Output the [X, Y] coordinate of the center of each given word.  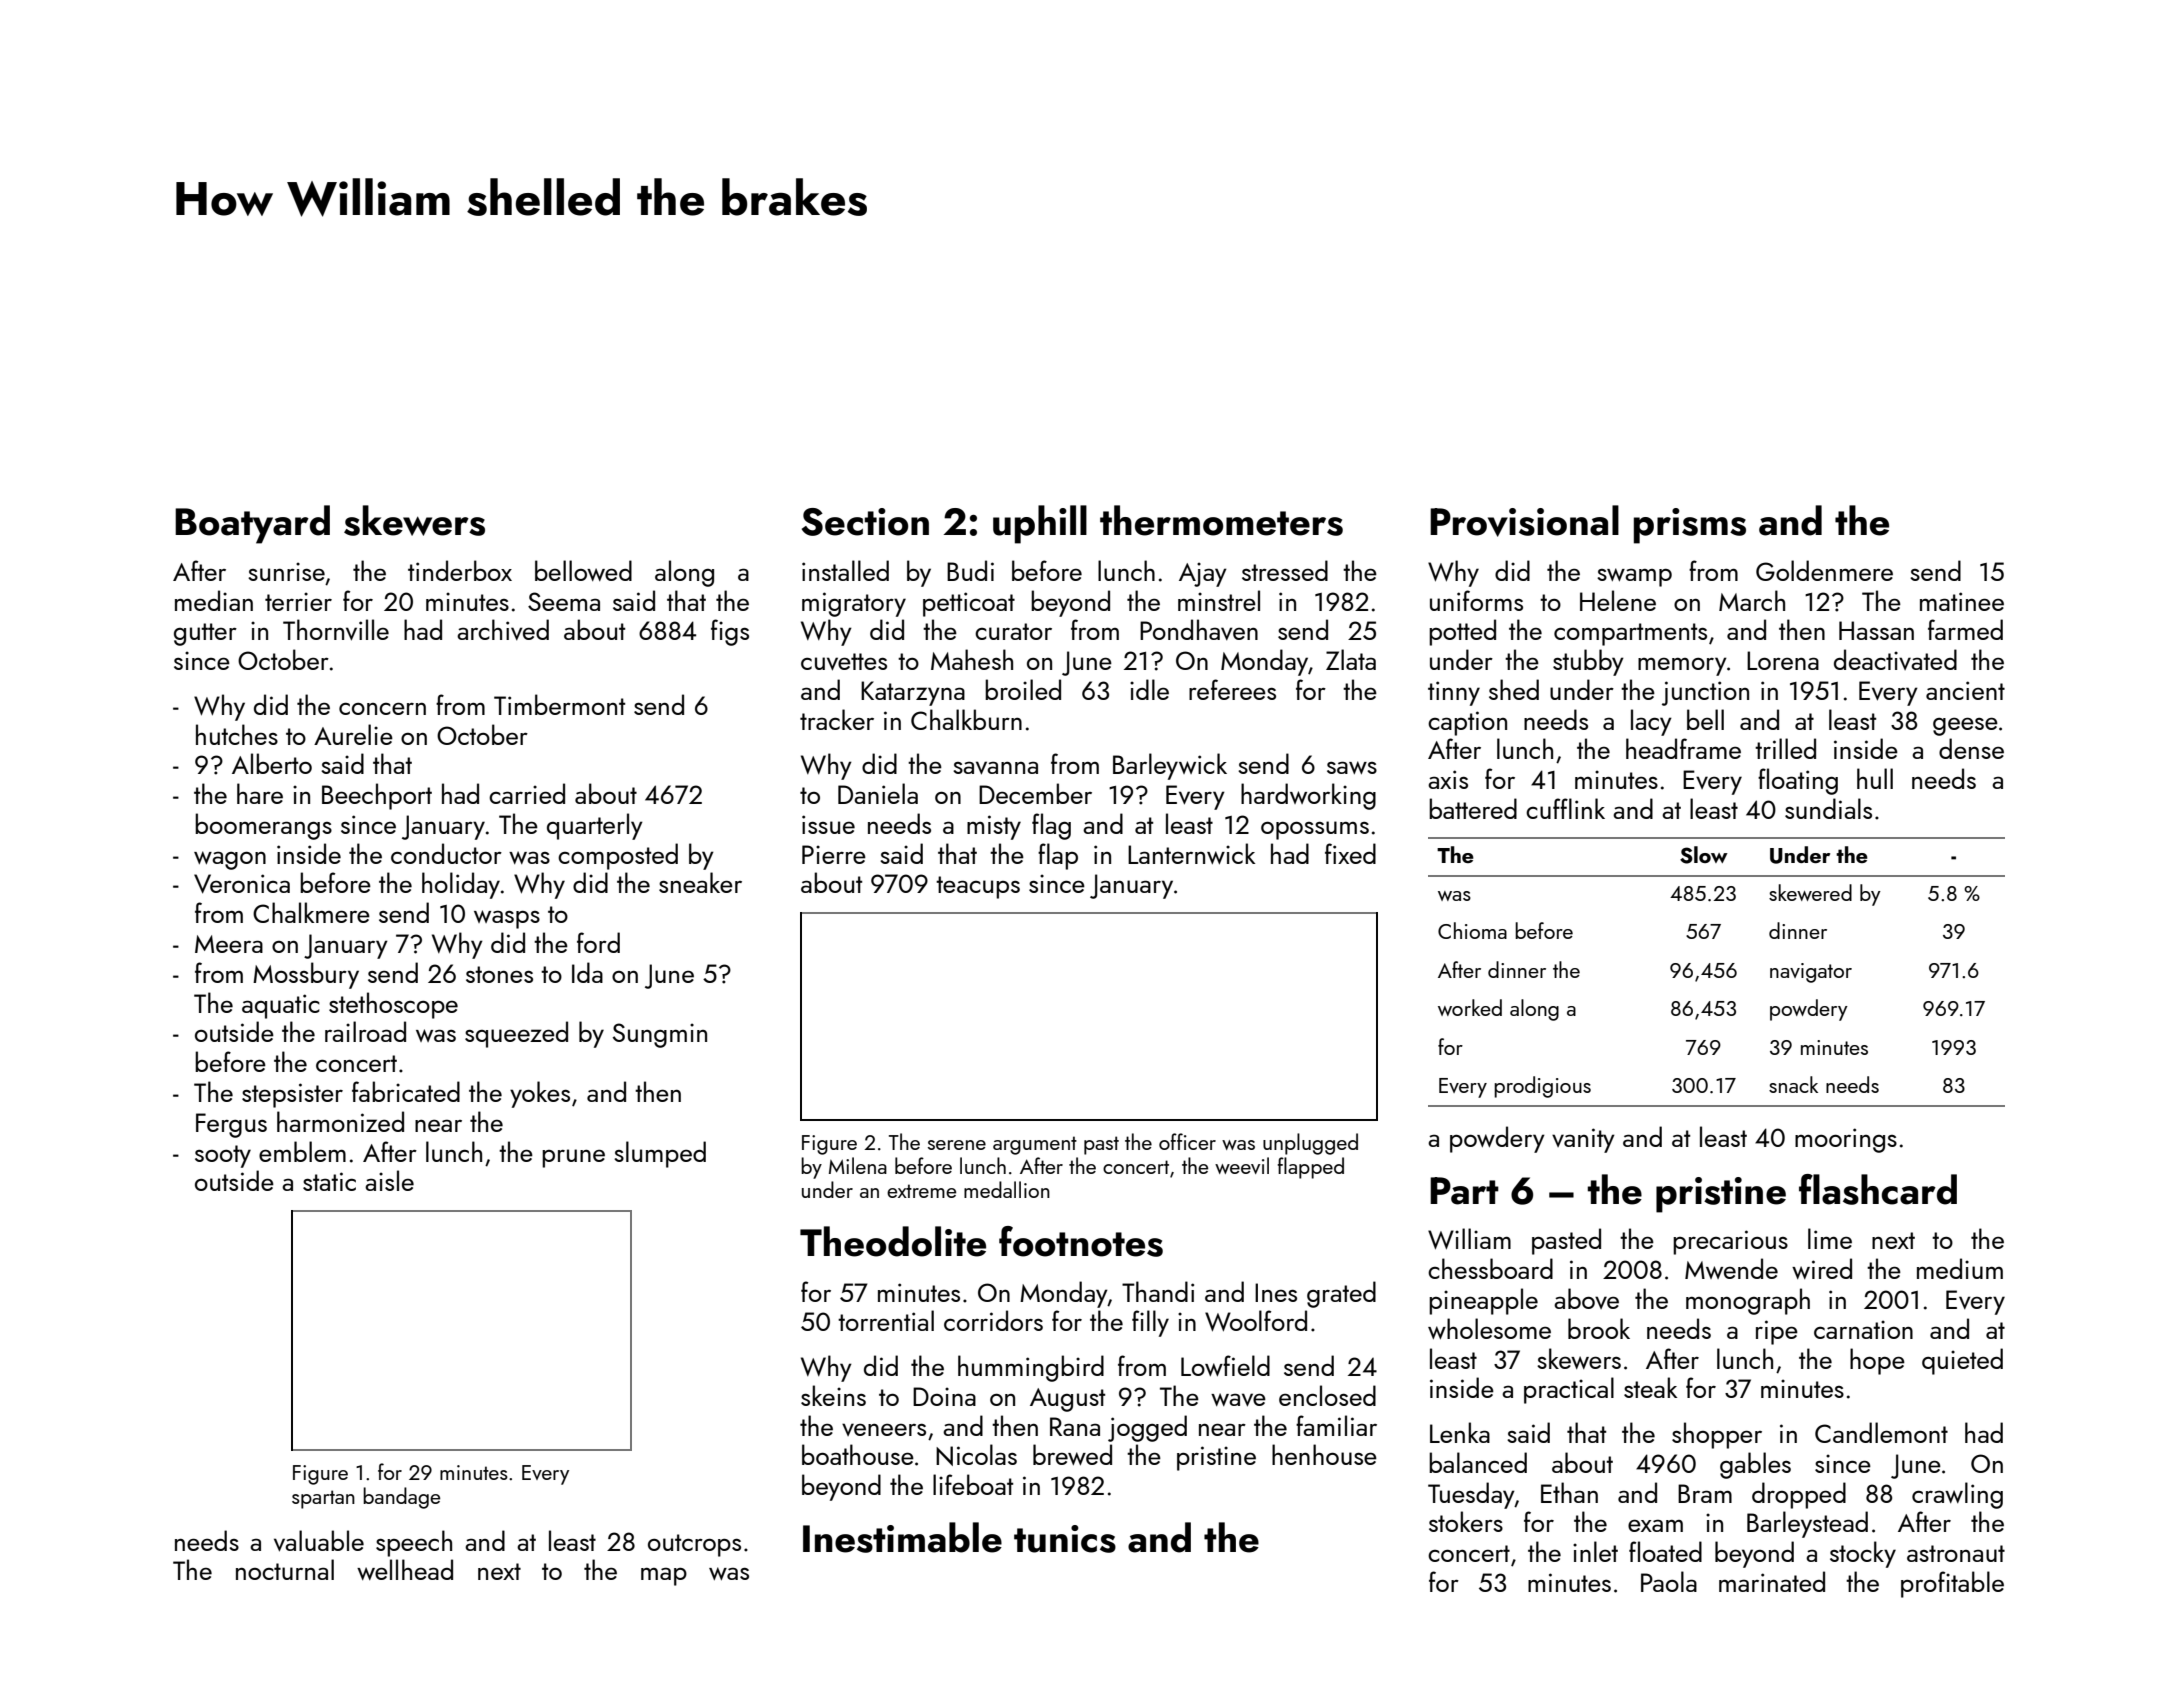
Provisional [1524, 521]
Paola [1669, 1581]
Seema [564, 601]
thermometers [1221, 520]
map [664, 1576]
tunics [1065, 1539]
